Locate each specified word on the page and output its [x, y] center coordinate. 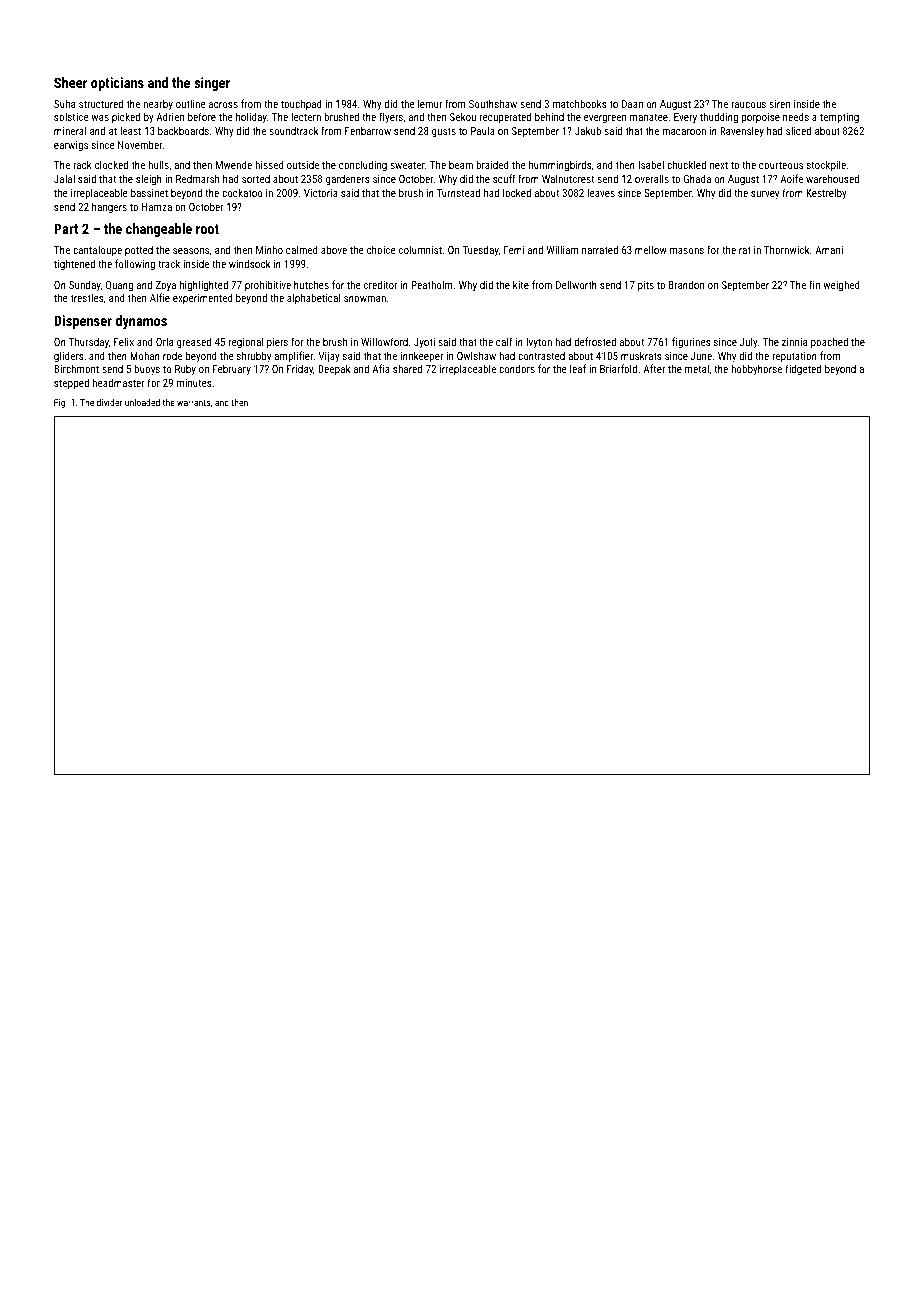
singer [212, 84]
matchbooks [580, 103]
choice [381, 249]
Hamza [157, 207]
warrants [193, 402]
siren [779, 104]
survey [765, 195]
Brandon [686, 284]
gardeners [348, 180]
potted [139, 250]
